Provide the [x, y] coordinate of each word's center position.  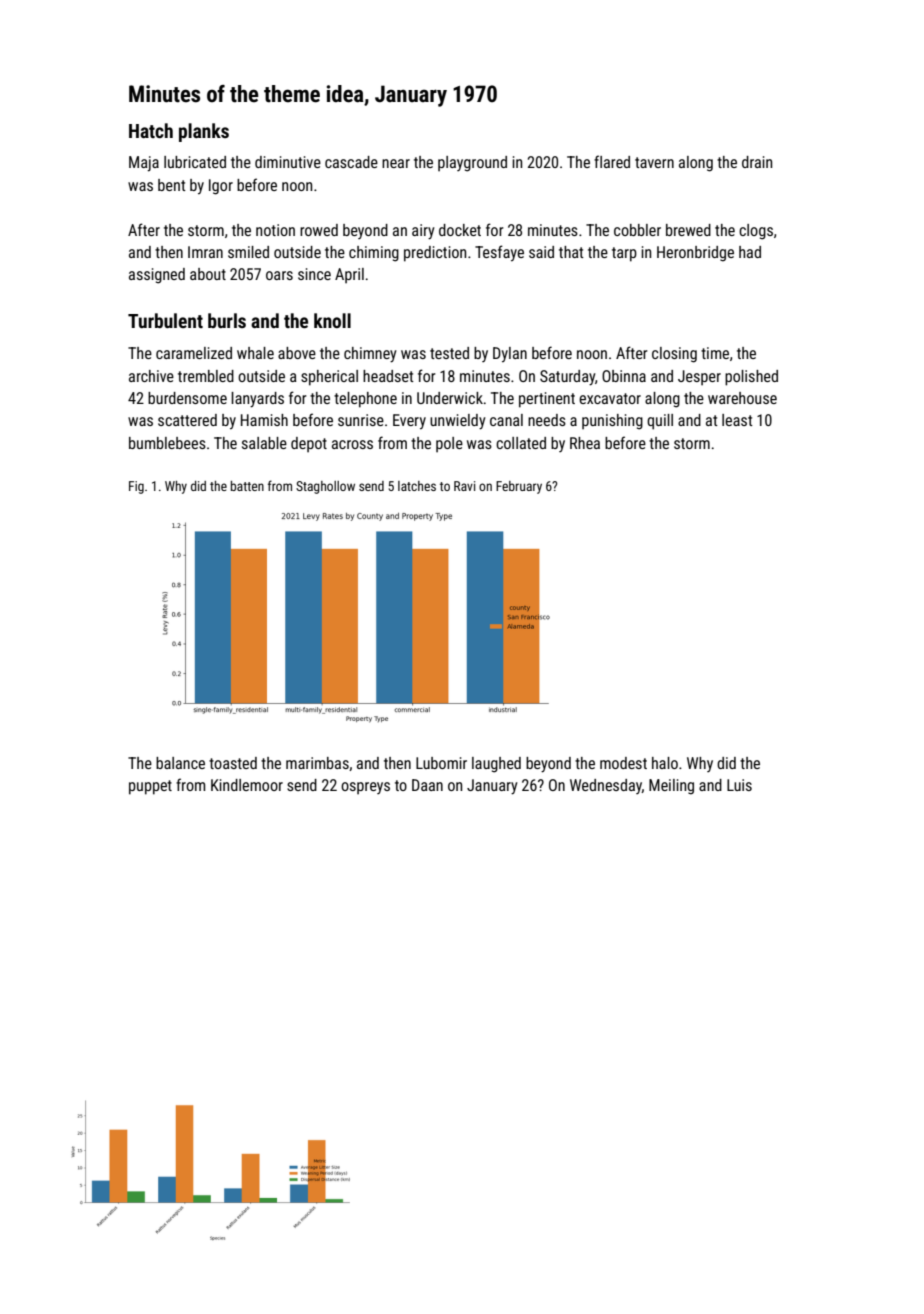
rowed [319, 230]
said [541, 252]
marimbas [317, 763]
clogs [756, 232]
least [737, 420]
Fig [136, 487]
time [715, 353]
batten [247, 486]
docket [460, 230]
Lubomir [441, 763]
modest [623, 763]
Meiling [671, 787]
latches [417, 486]
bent [172, 185]
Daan [427, 785]
